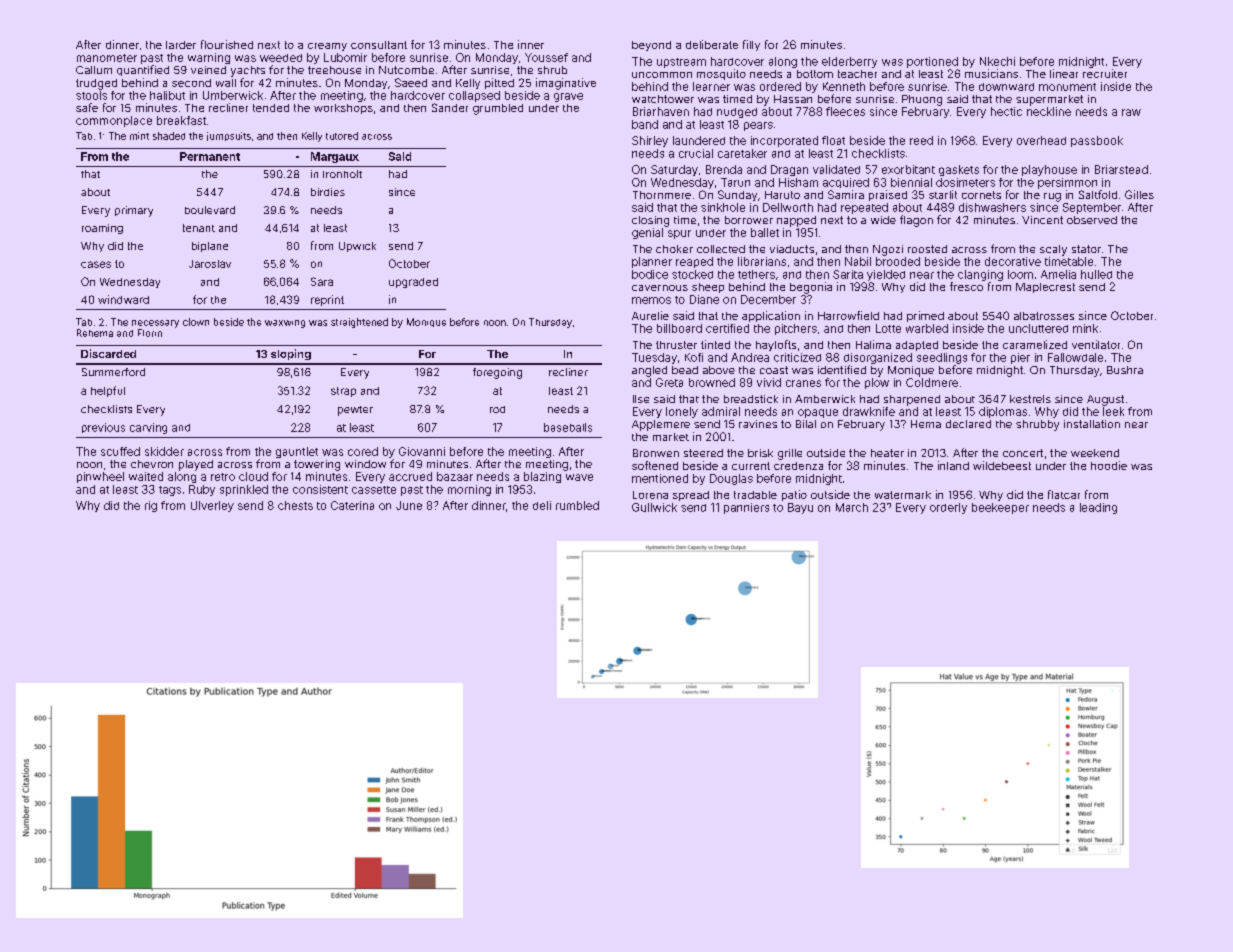 Image resolution: width=1233 pixels, height=952 pixels. Describe the element at coordinates (379, 45) in the screenshot. I see `consultant` at that location.
